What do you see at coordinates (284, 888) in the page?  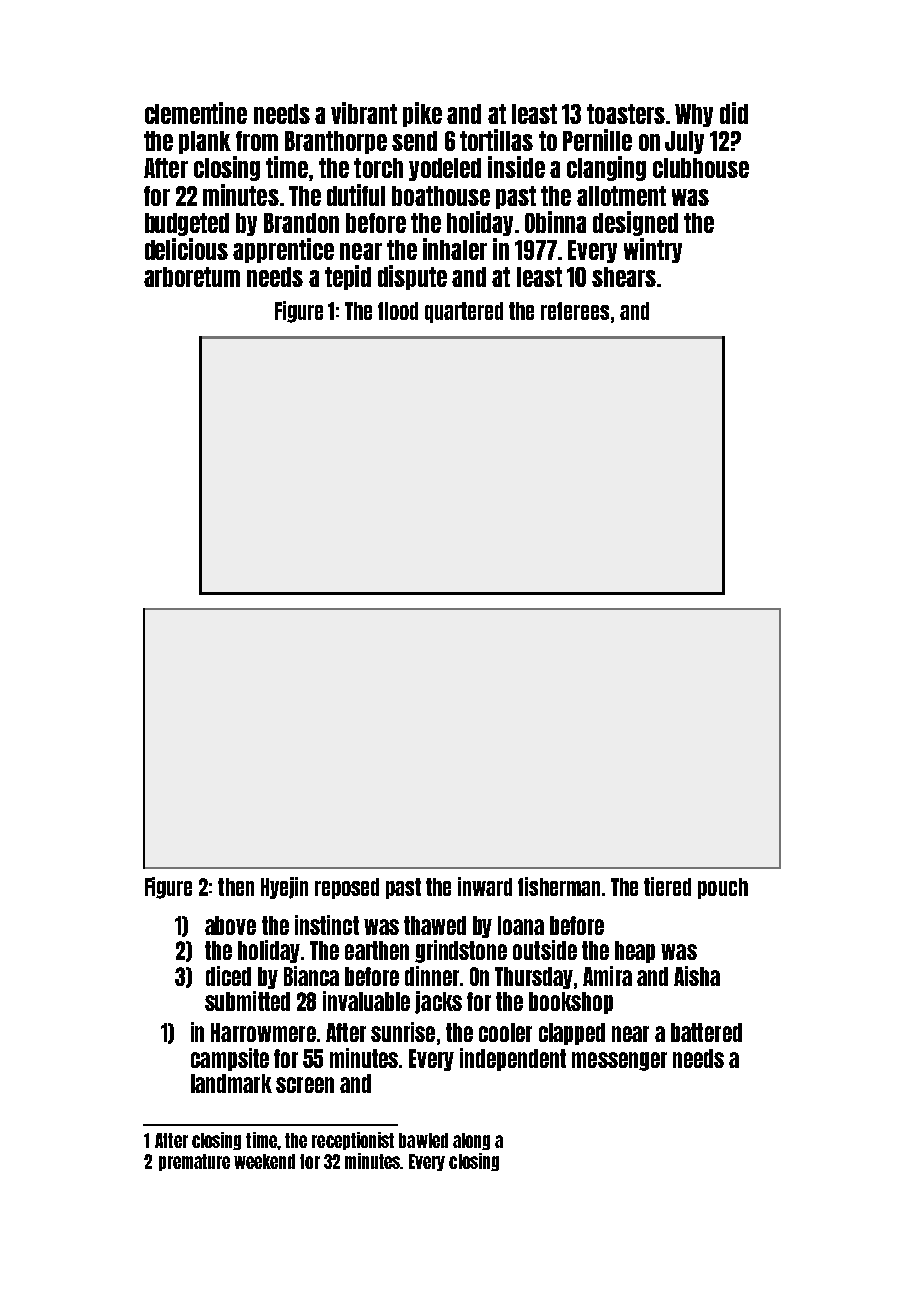 I see `Hyejin` at bounding box center [284, 888].
